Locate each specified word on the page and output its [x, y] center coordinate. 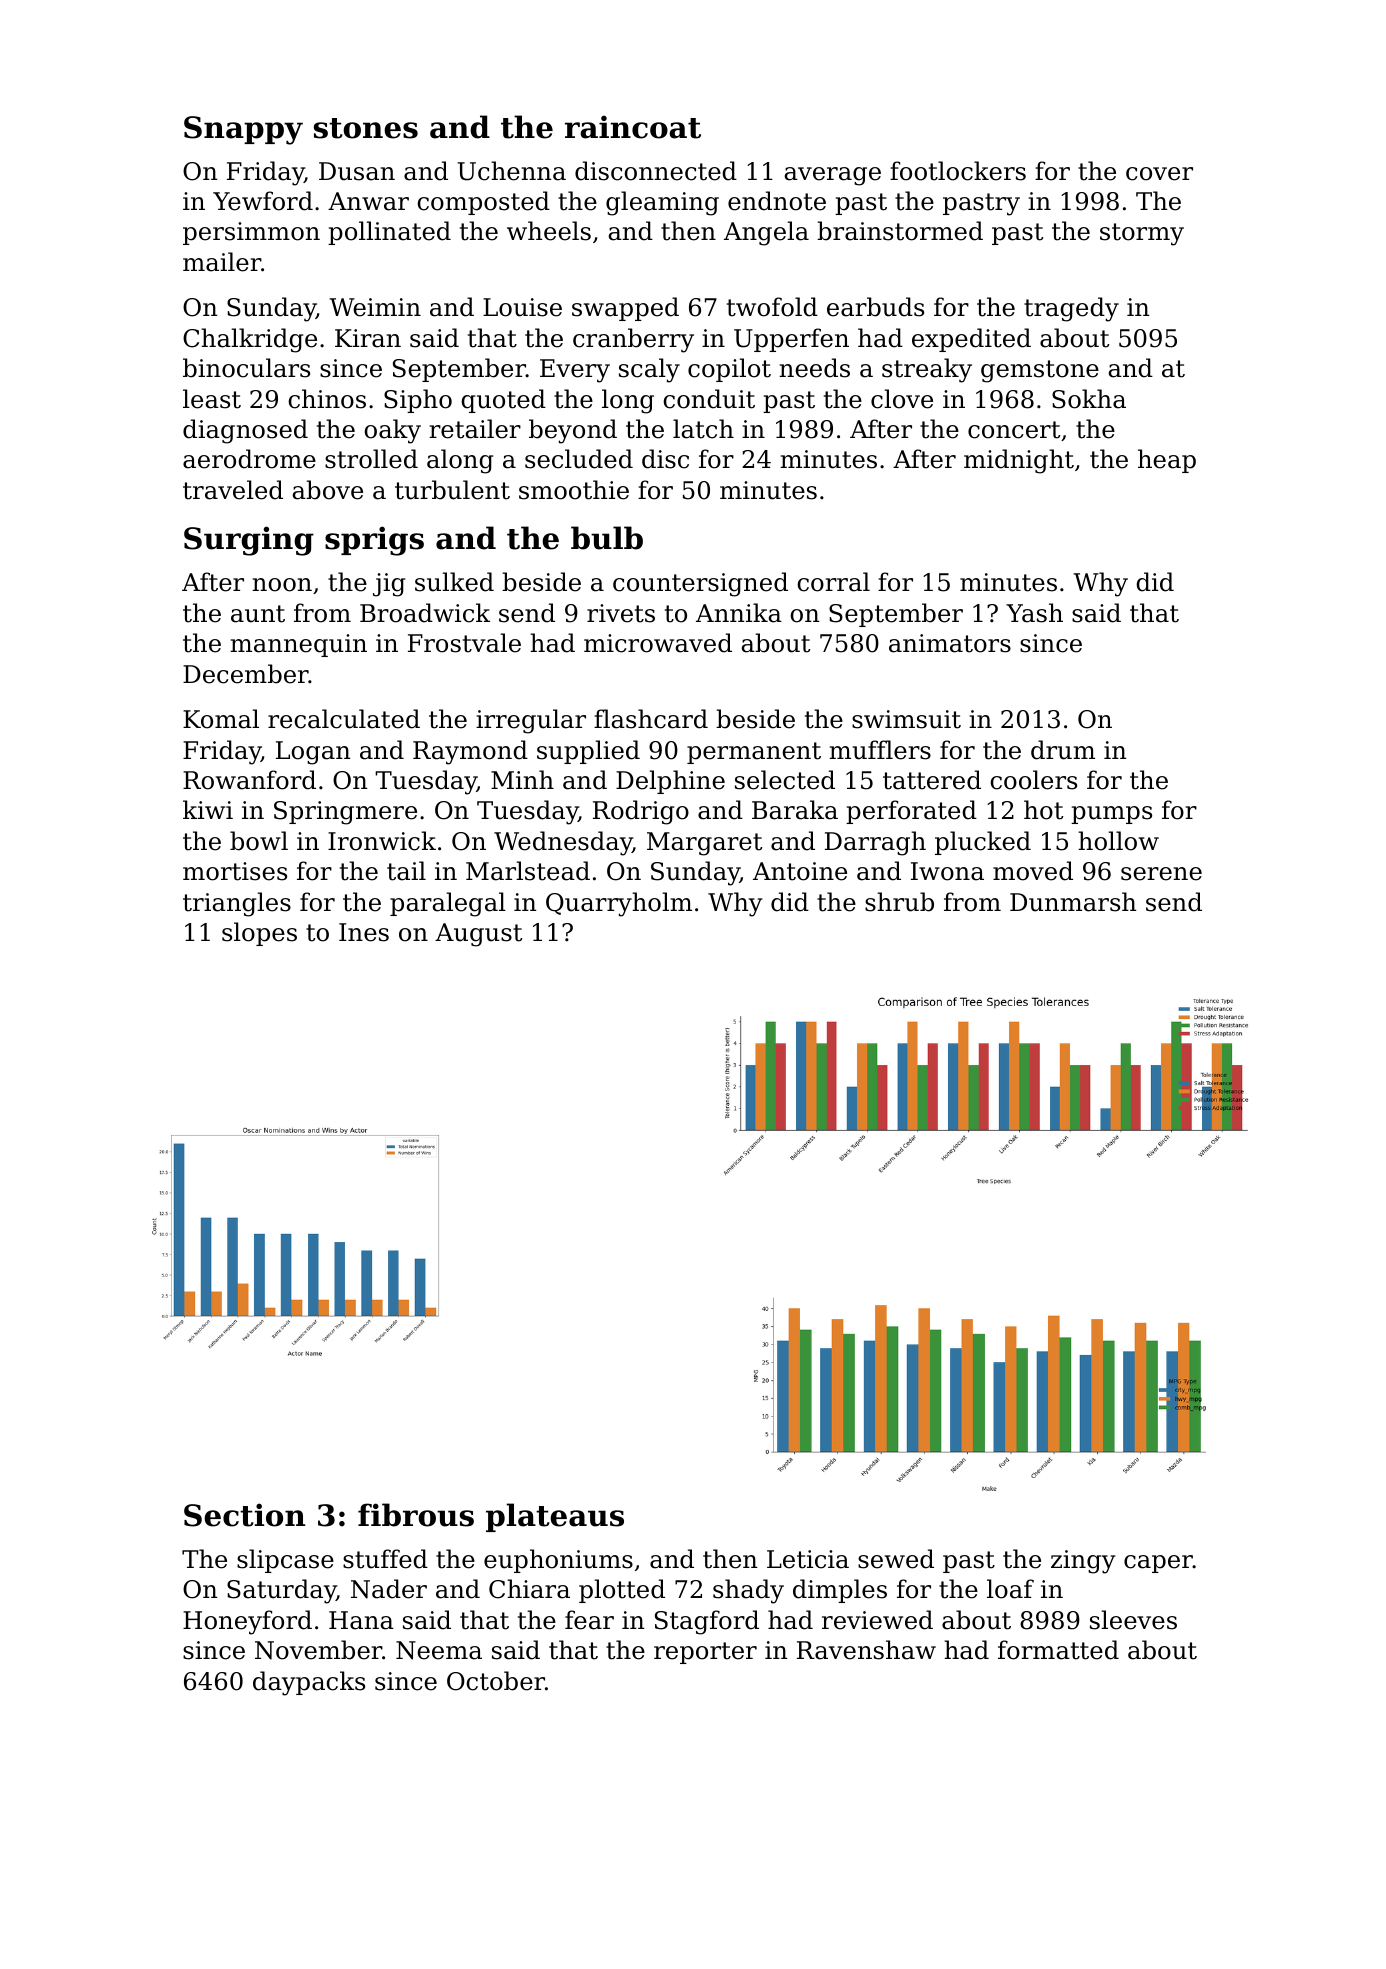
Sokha [1089, 399]
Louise [522, 307]
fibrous [416, 1515]
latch [703, 429]
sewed [896, 1559]
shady [748, 1591]
